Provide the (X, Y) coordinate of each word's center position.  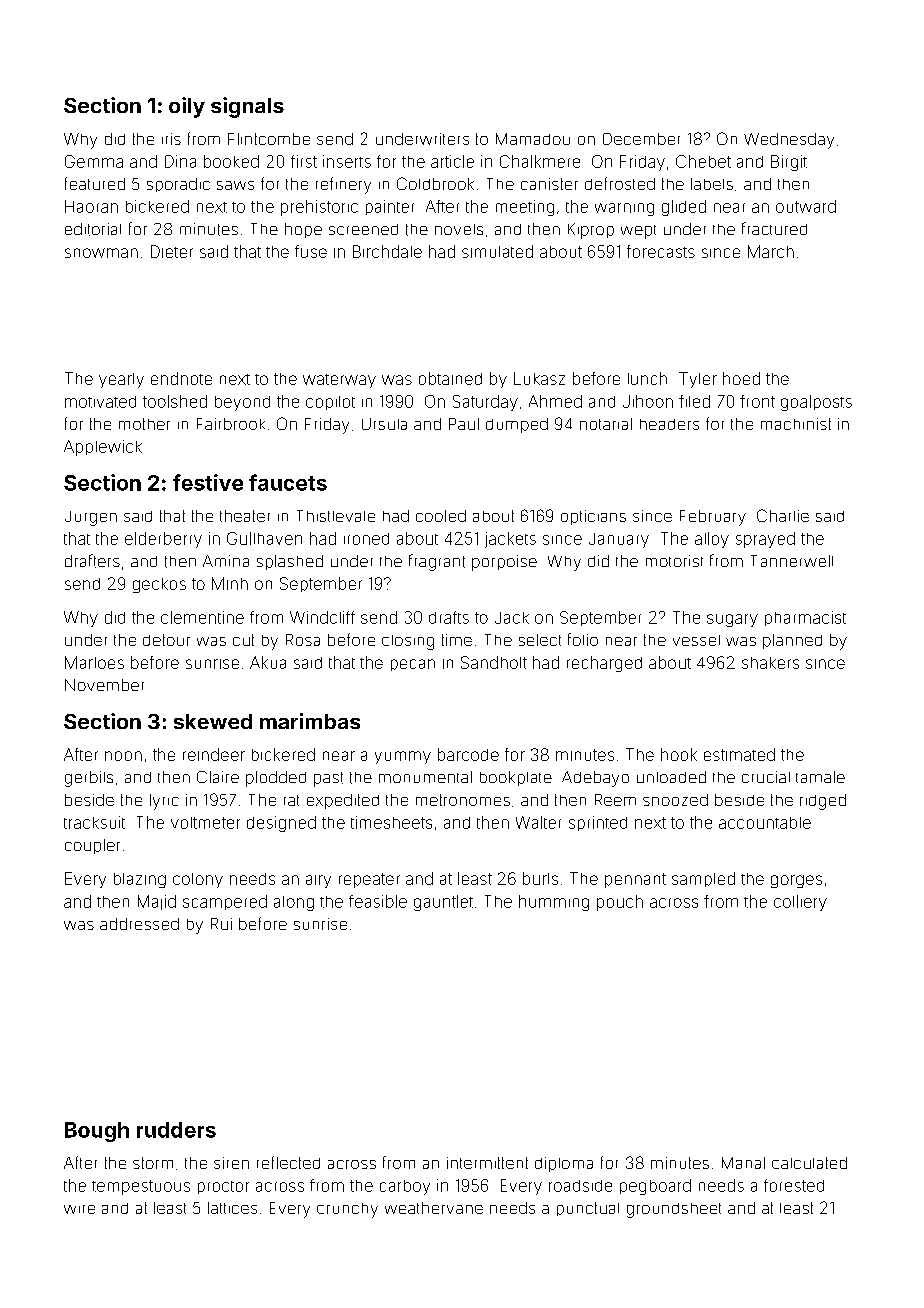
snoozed (675, 800)
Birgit (789, 163)
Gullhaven (264, 538)
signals (247, 107)
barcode (468, 754)
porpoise (504, 563)
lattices (232, 1208)
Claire (218, 777)
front (757, 401)
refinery (343, 185)
